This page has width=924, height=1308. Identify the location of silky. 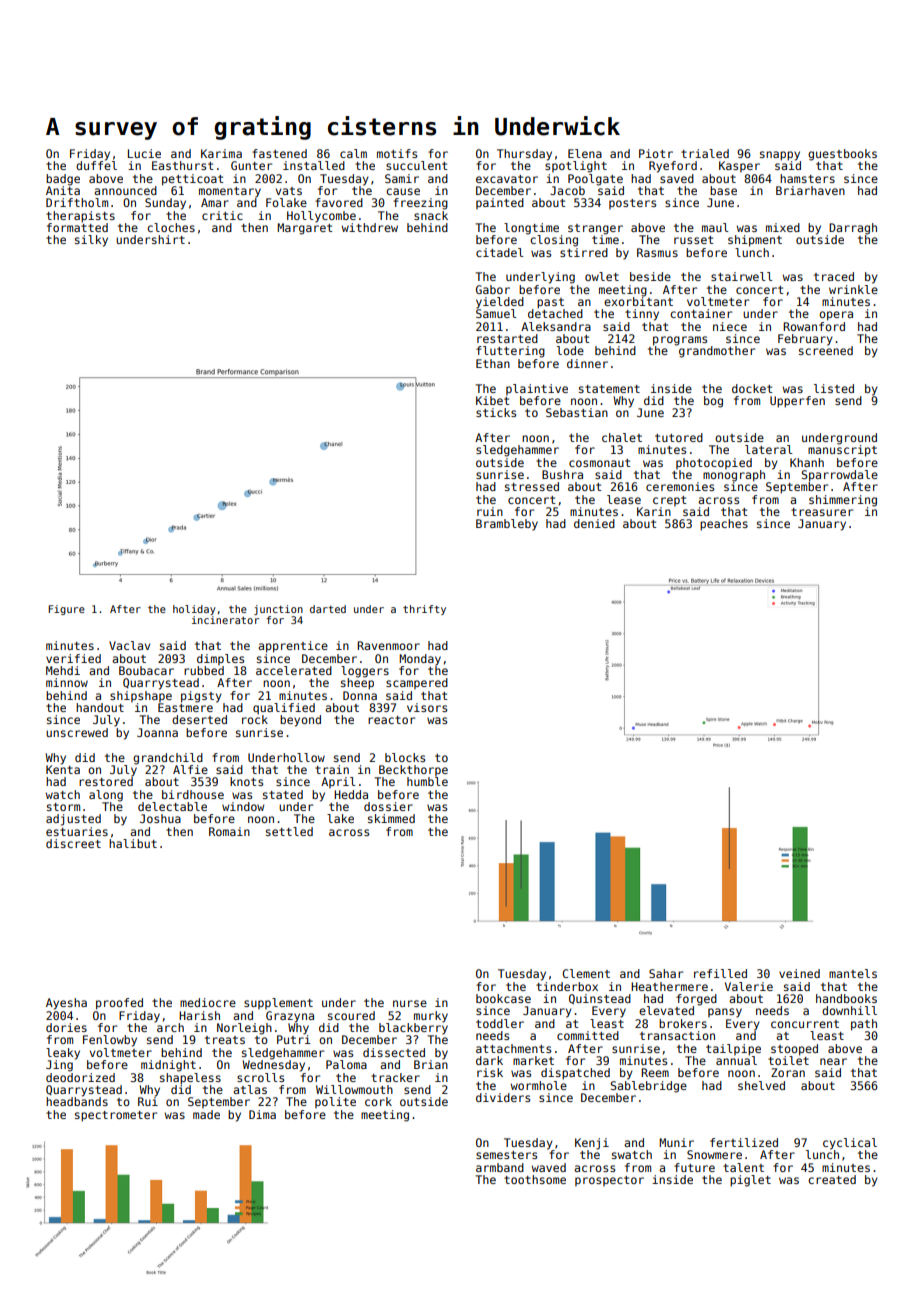
(91, 241).
